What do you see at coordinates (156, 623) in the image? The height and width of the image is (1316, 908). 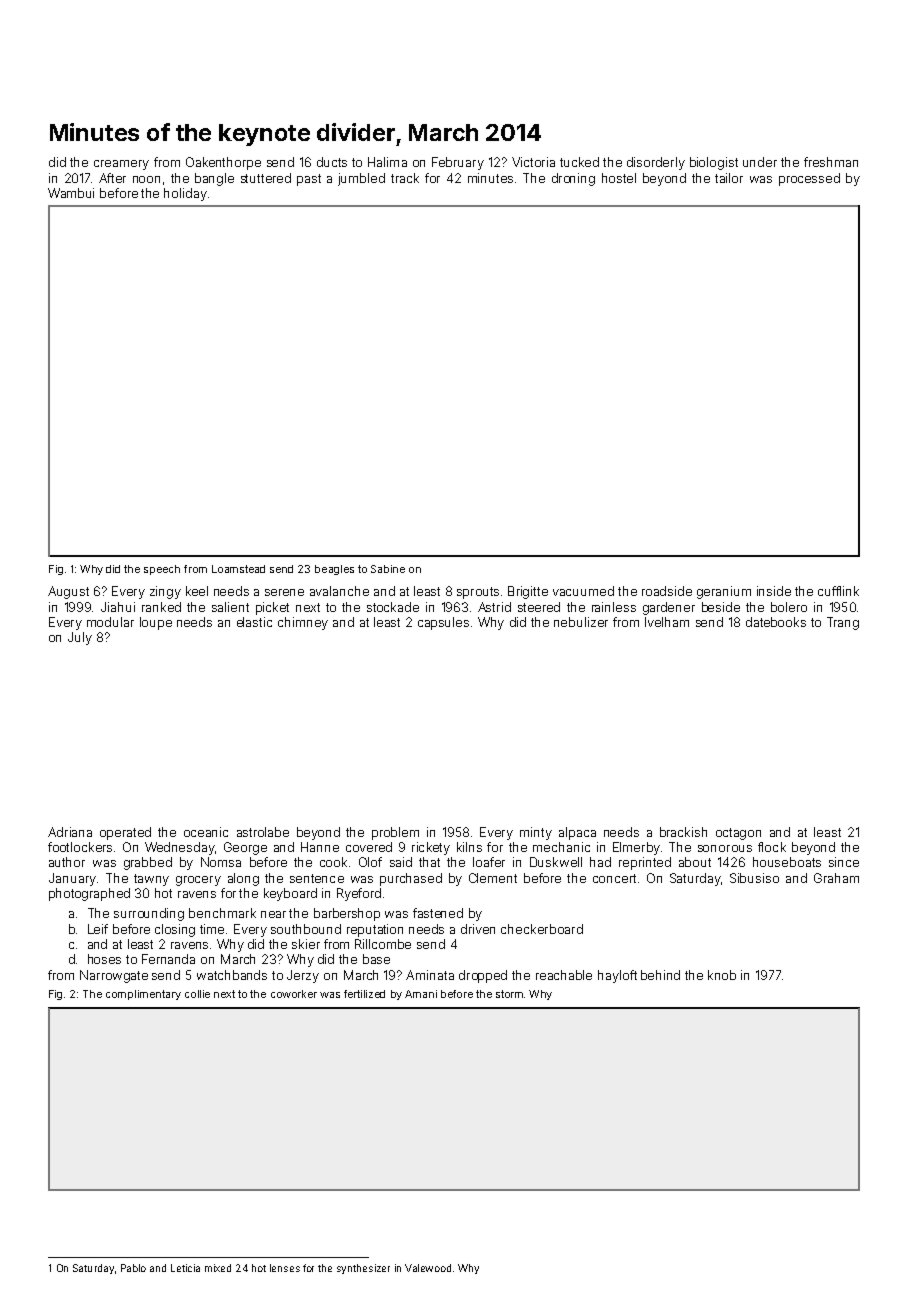 I see `loupe` at bounding box center [156, 623].
